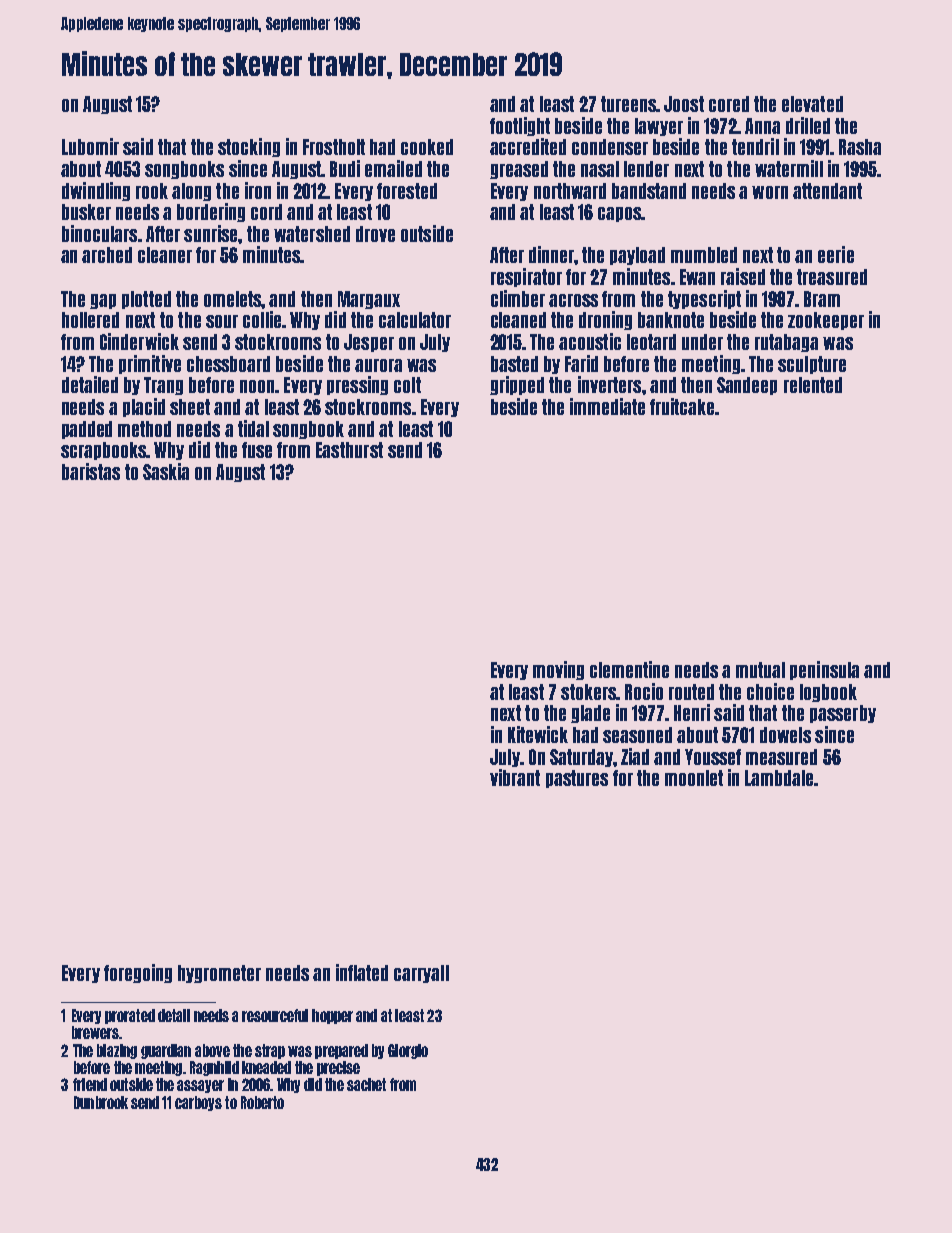 The image size is (952, 1233). I want to click on foregoing, so click(138, 973).
